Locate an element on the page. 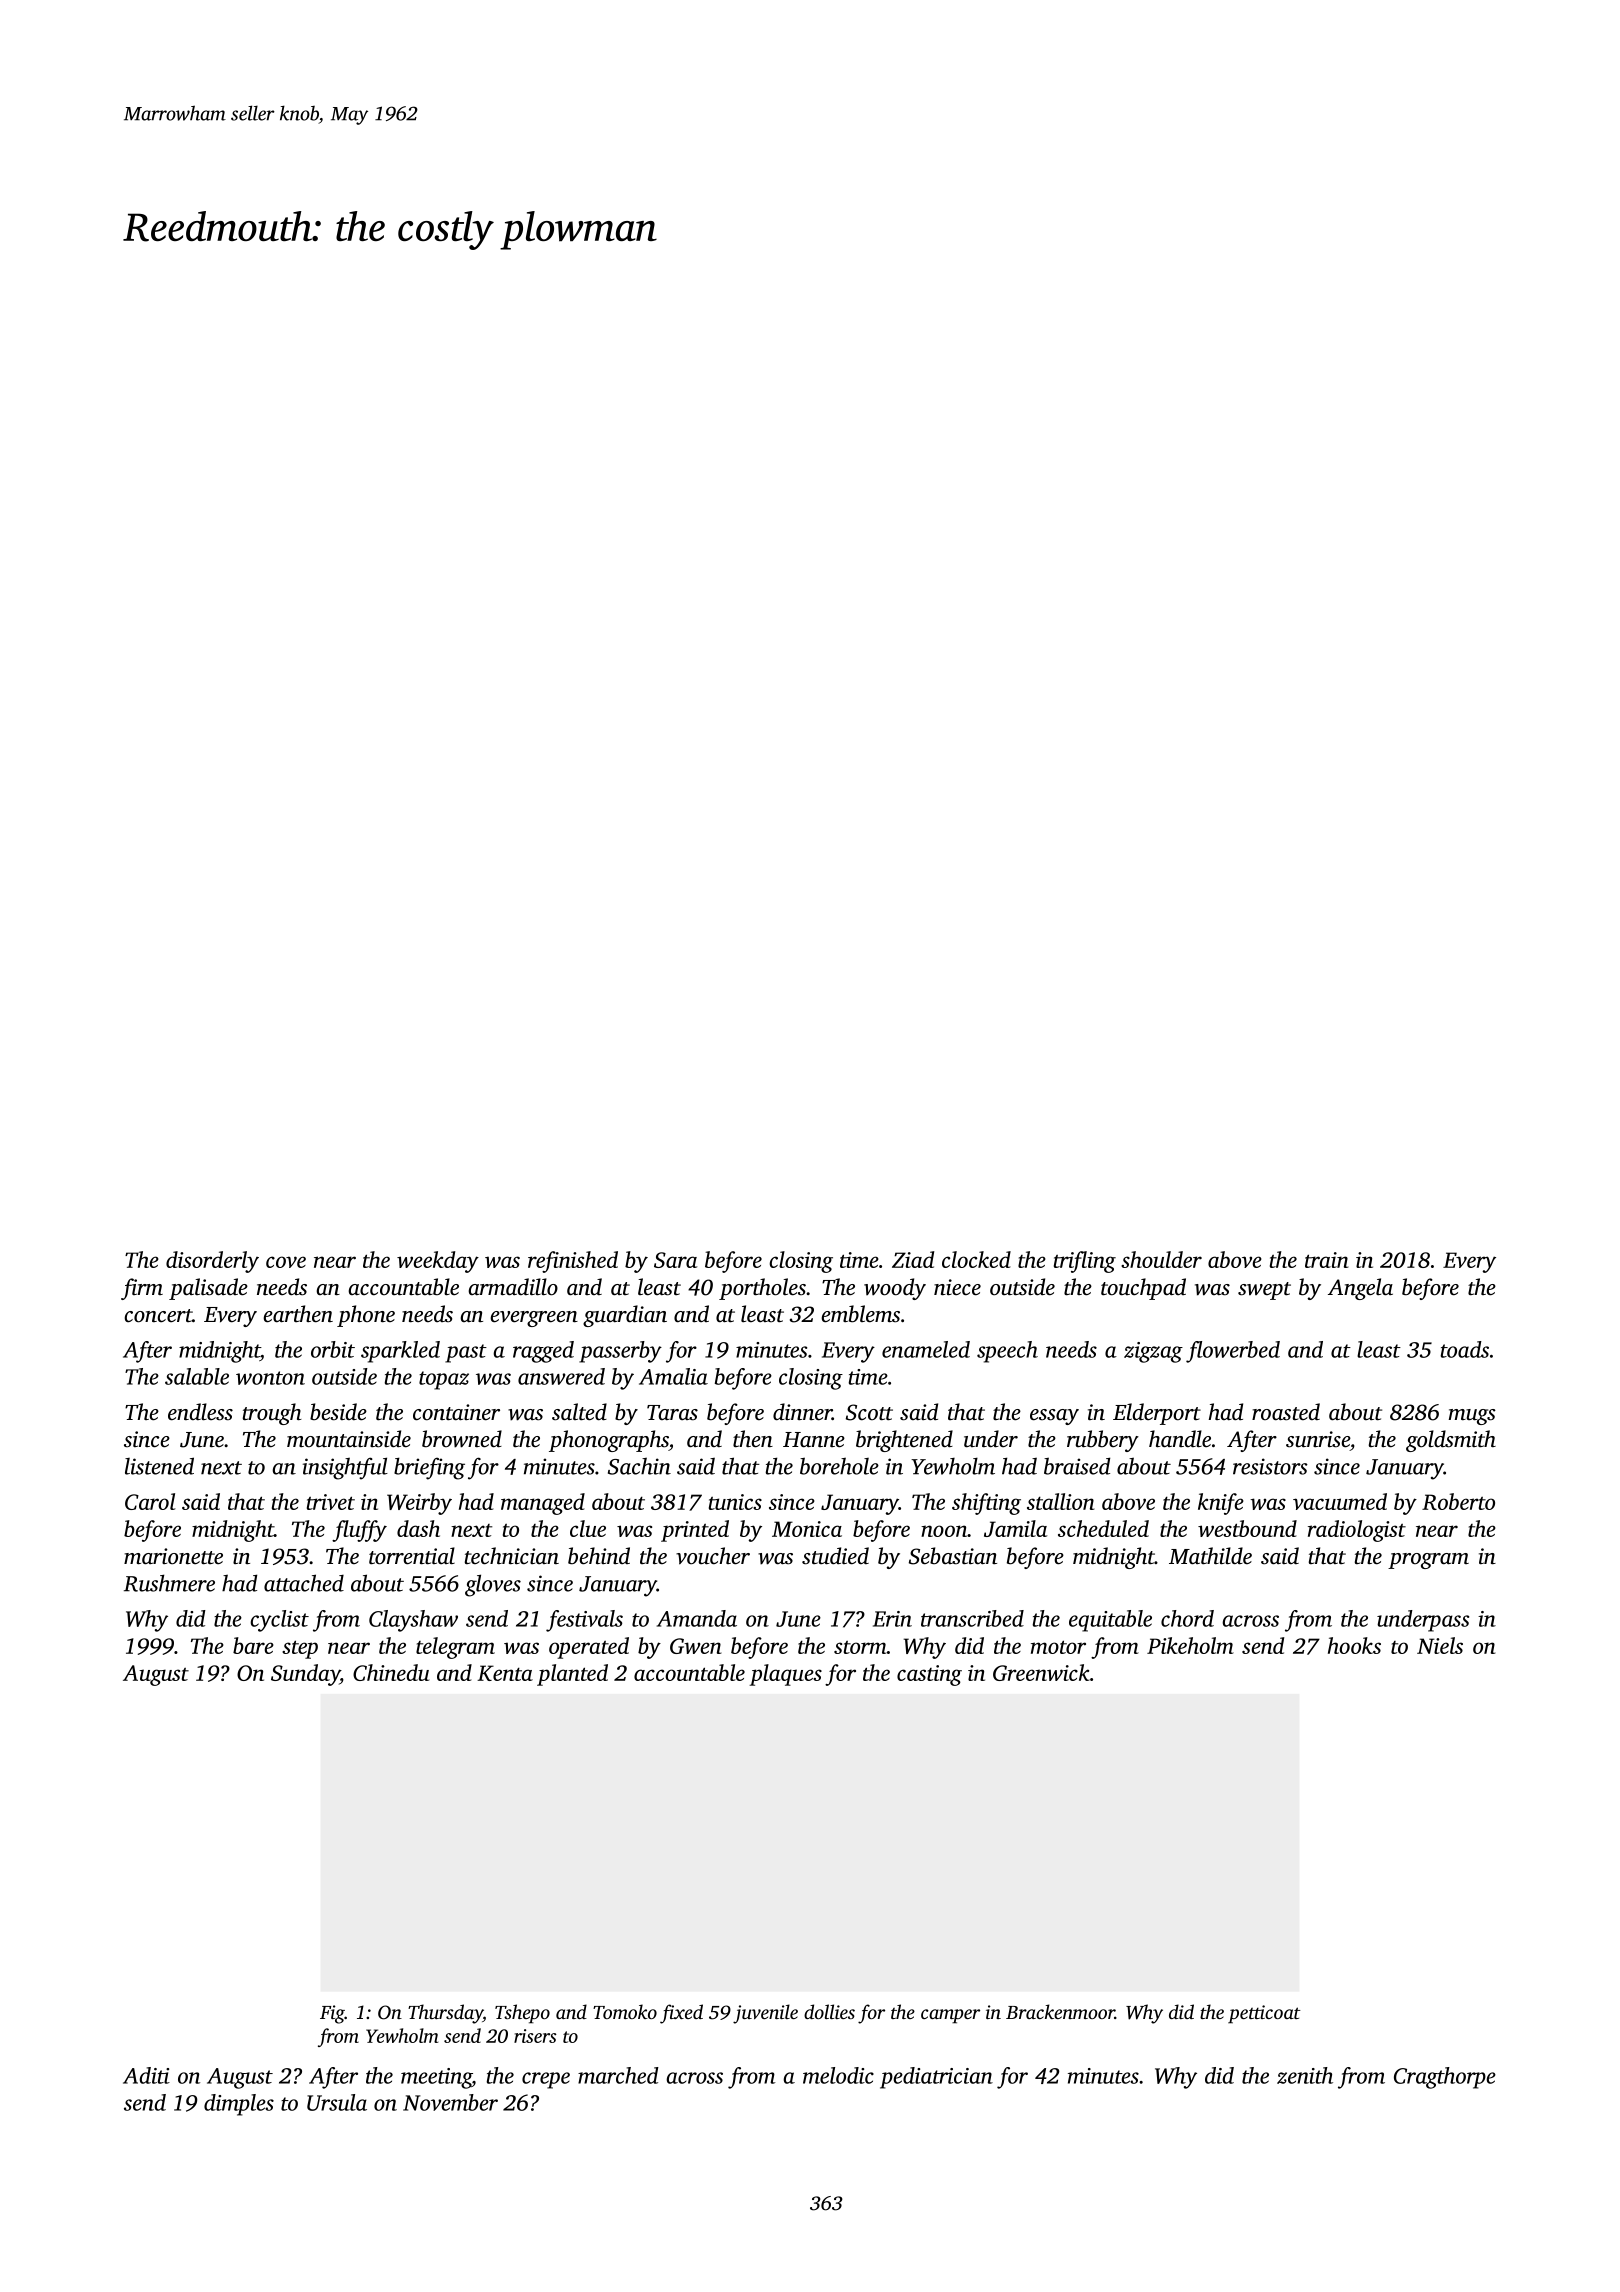 The image size is (1620, 2292). plaques is located at coordinates (785, 1675).
